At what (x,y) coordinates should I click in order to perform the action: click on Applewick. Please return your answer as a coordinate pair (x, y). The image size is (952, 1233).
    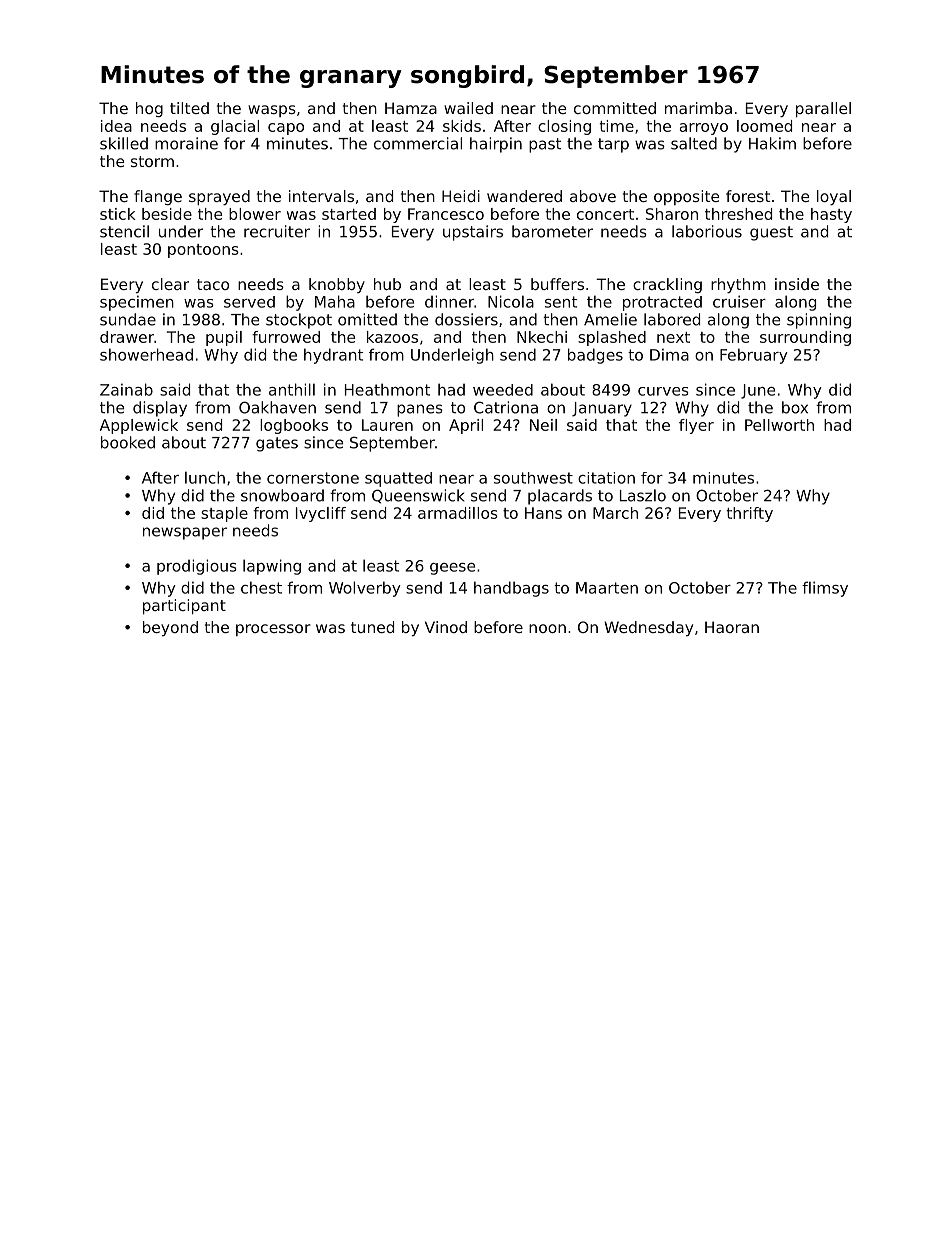
    Looking at the image, I should click on (139, 426).
